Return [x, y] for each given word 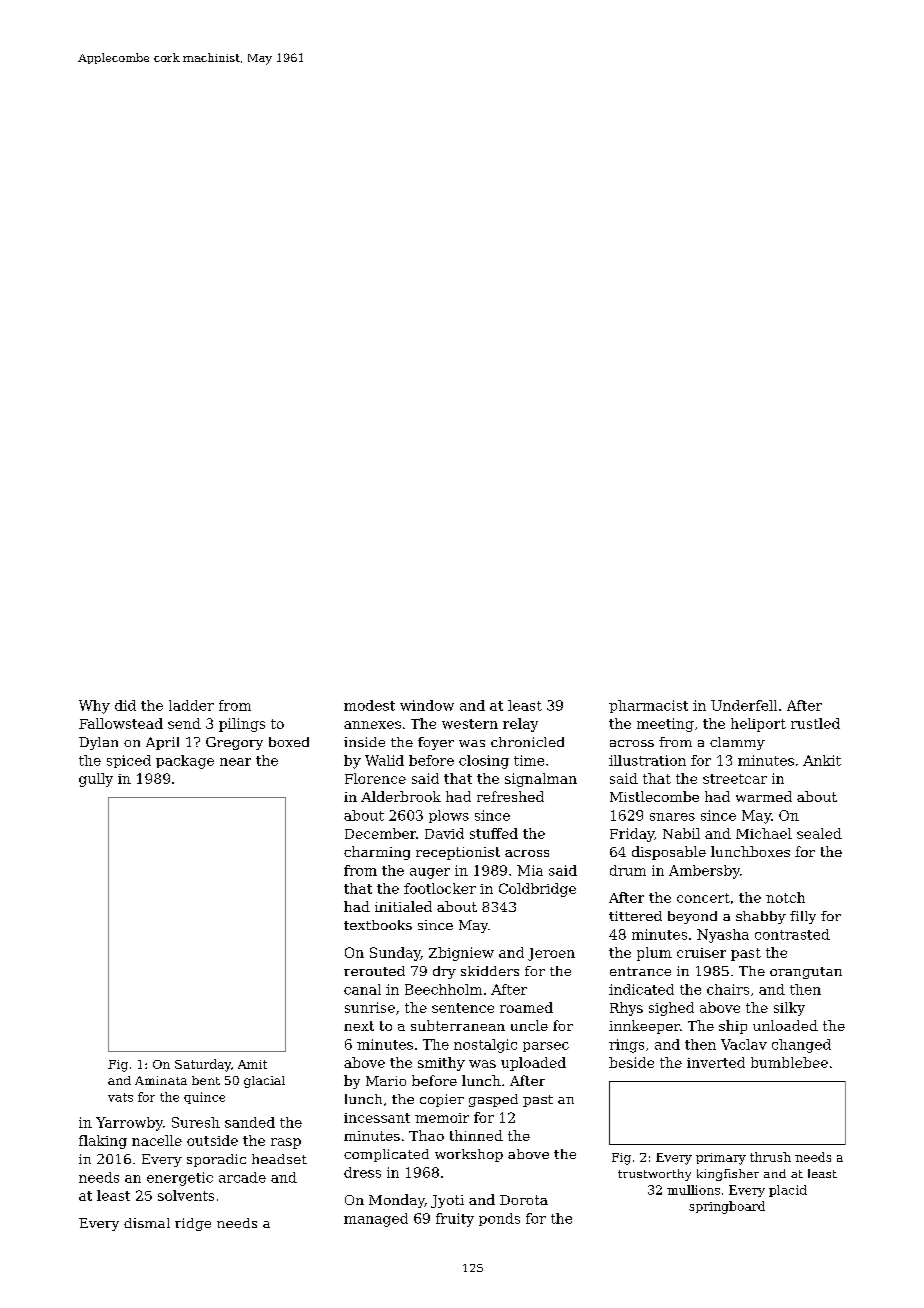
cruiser [701, 953]
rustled [815, 723]
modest [369, 705]
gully [96, 780]
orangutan [806, 973]
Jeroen [551, 954]
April [162, 743]
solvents [186, 1195]
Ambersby [704, 872]
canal [362, 989]
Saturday [203, 1065]
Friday [632, 835]
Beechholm [443, 989]
